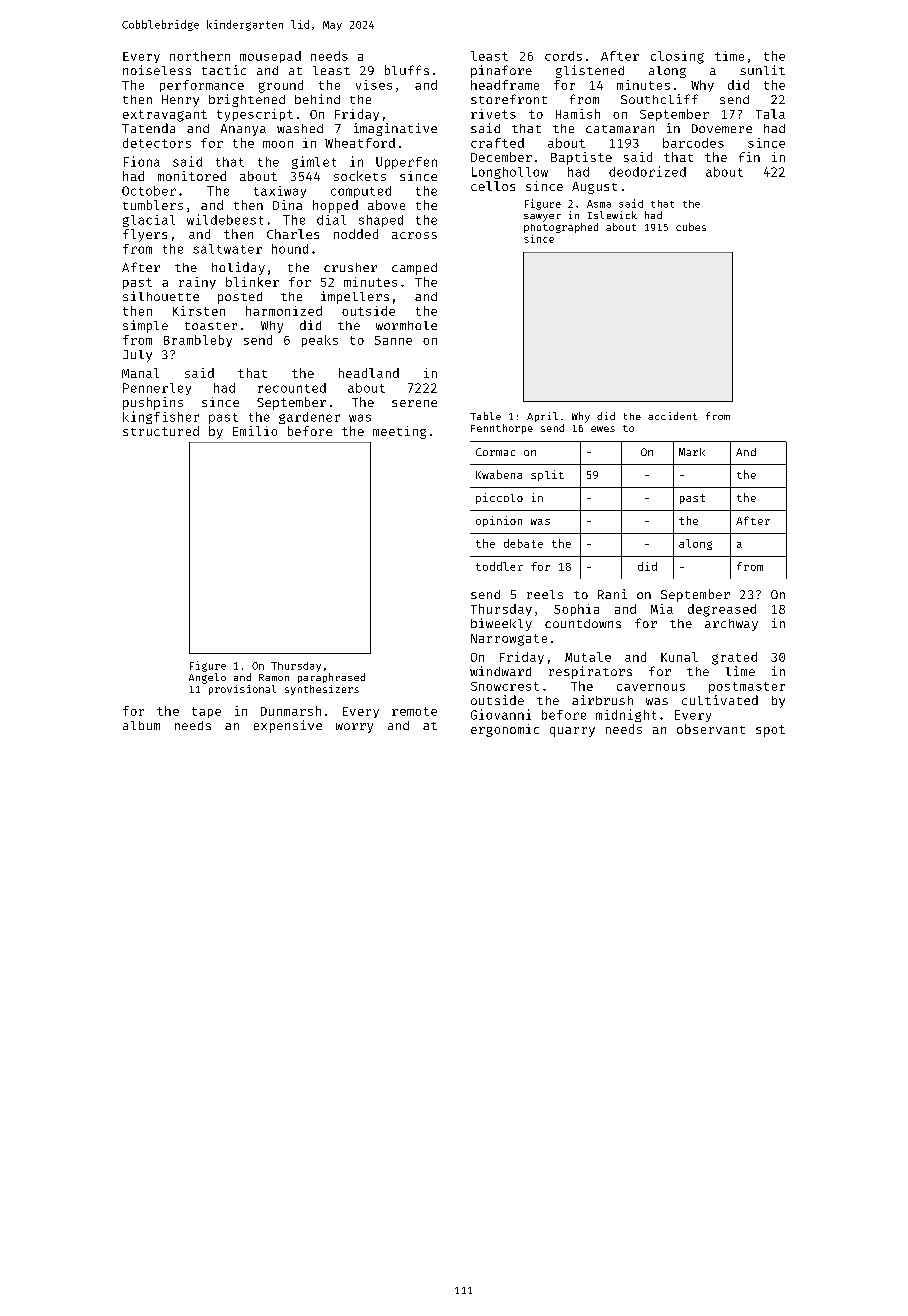  What do you see at coordinates (677, 57) in the image?
I see `closing` at bounding box center [677, 57].
